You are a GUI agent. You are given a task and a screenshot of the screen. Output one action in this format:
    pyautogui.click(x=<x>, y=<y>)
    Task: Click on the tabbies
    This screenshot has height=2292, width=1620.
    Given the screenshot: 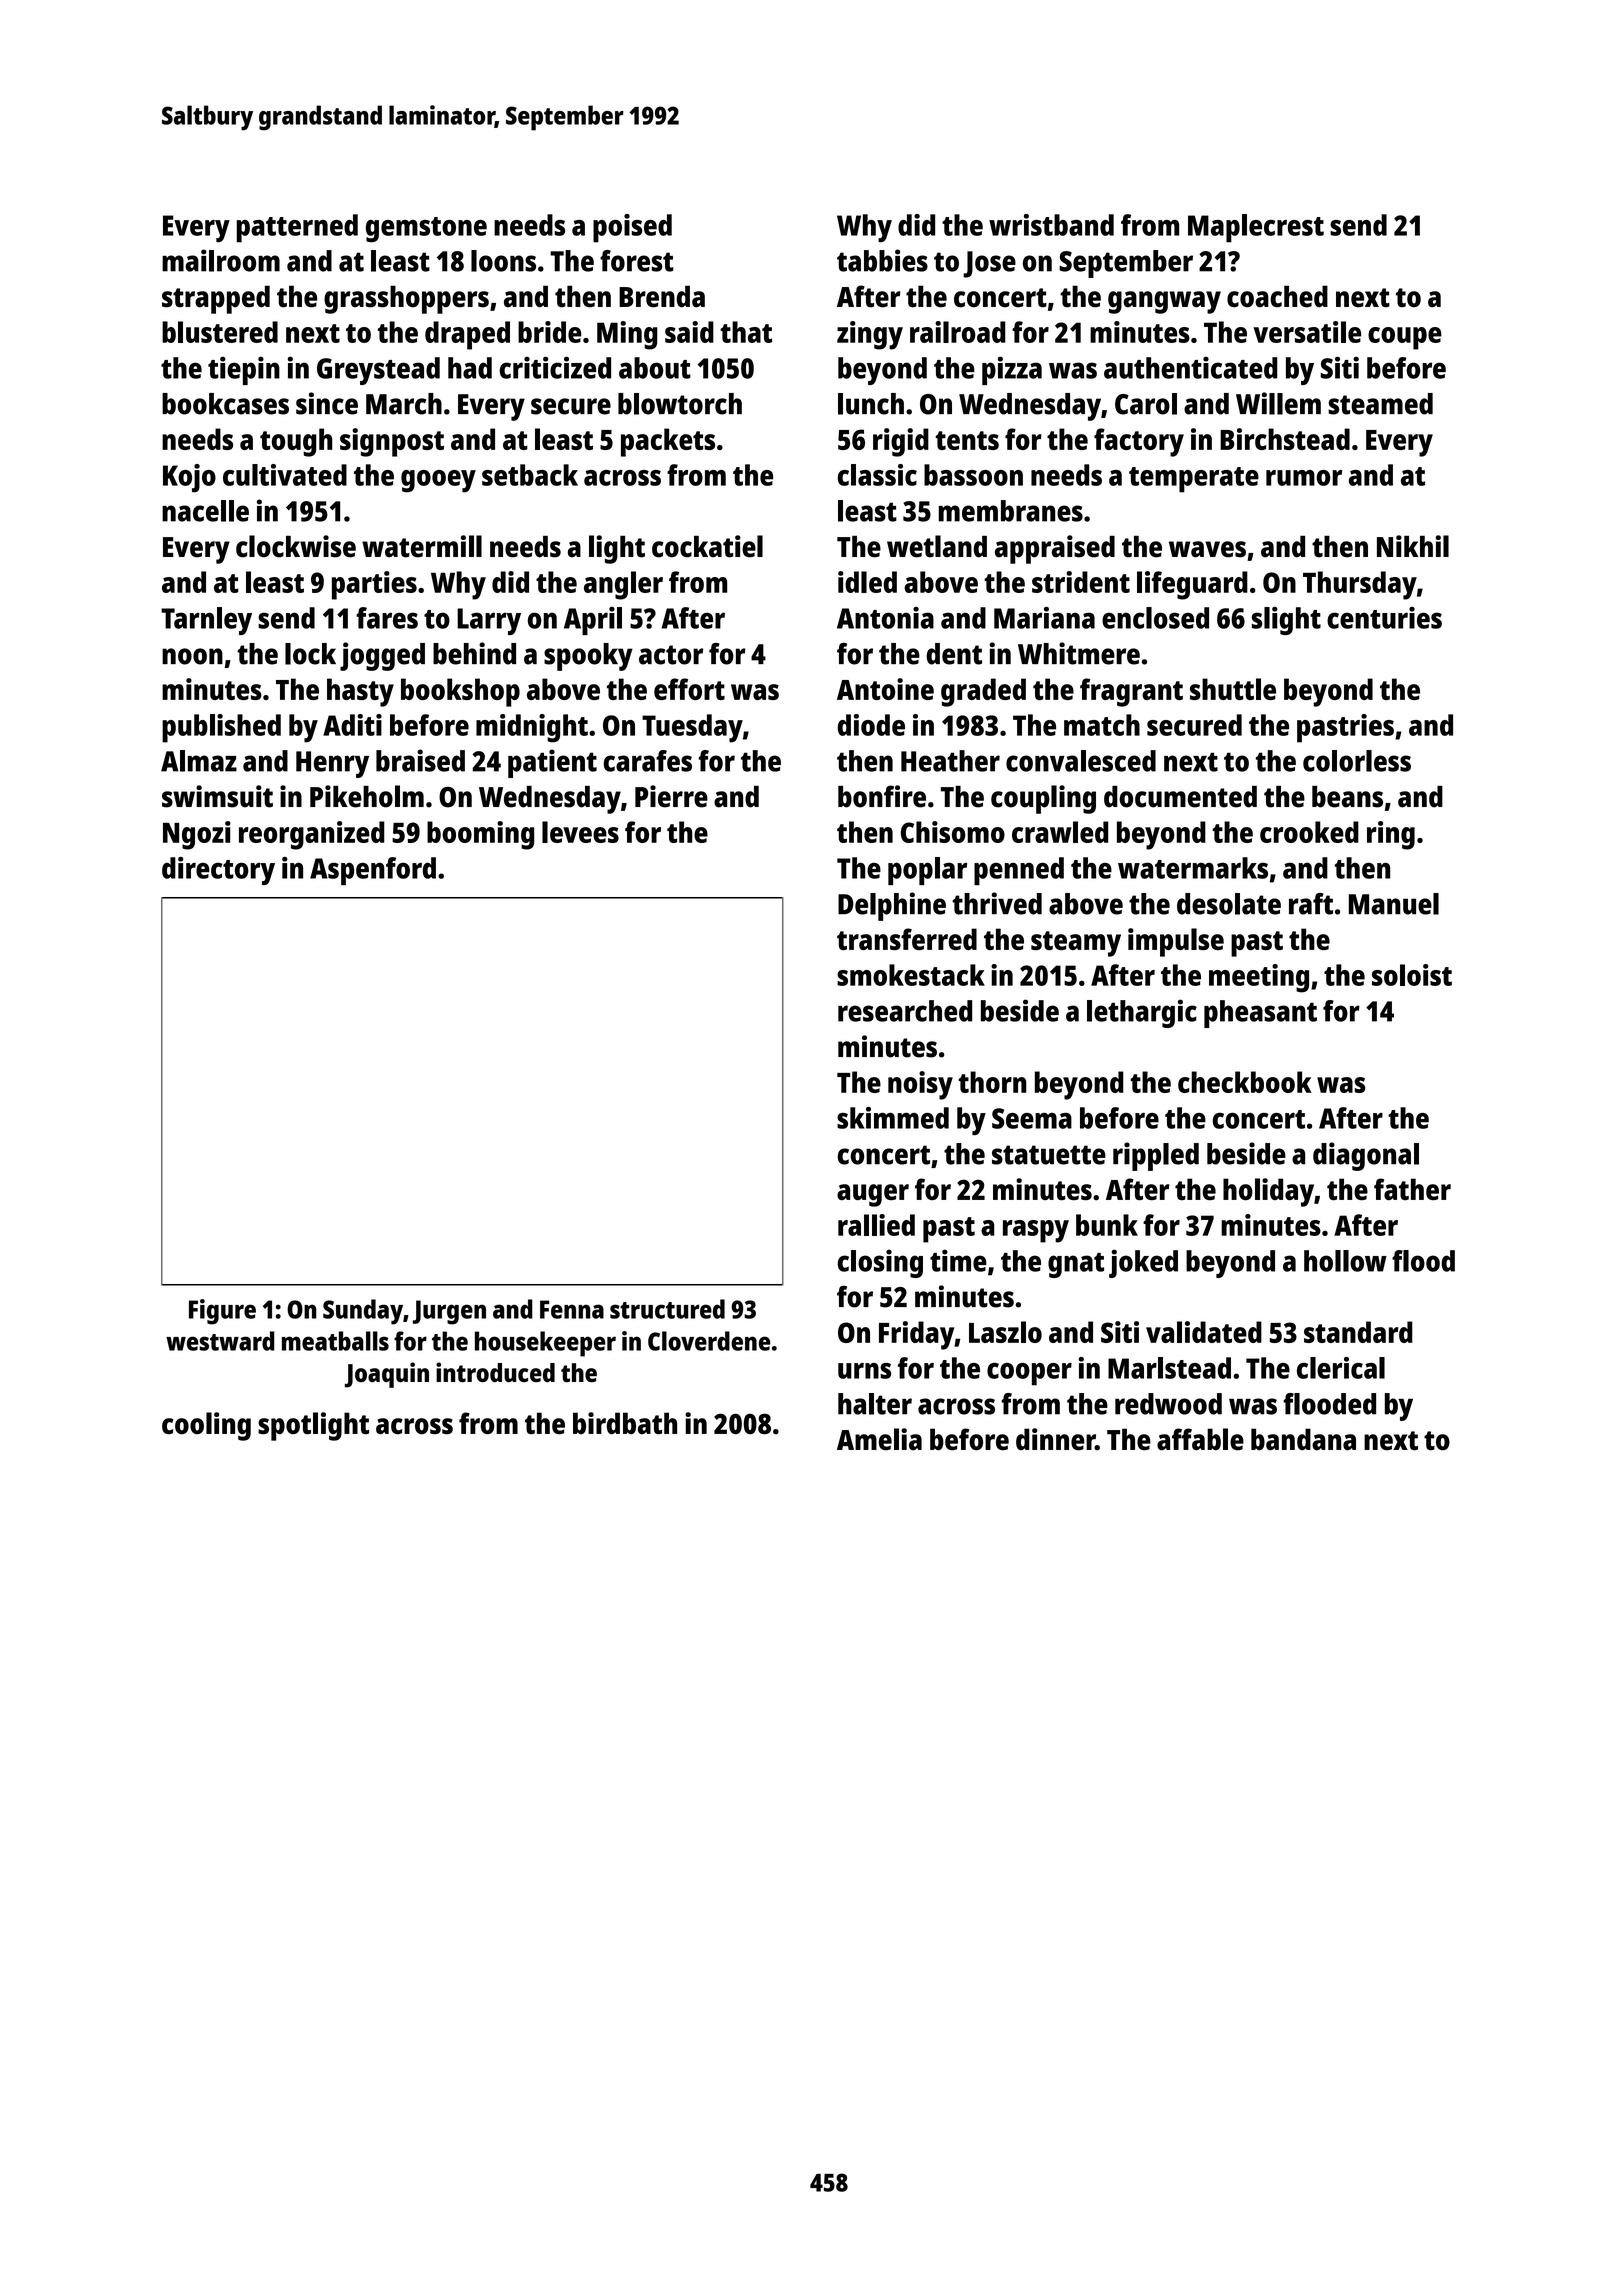 What is the action you would take?
    pyautogui.click(x=882, y=260)
